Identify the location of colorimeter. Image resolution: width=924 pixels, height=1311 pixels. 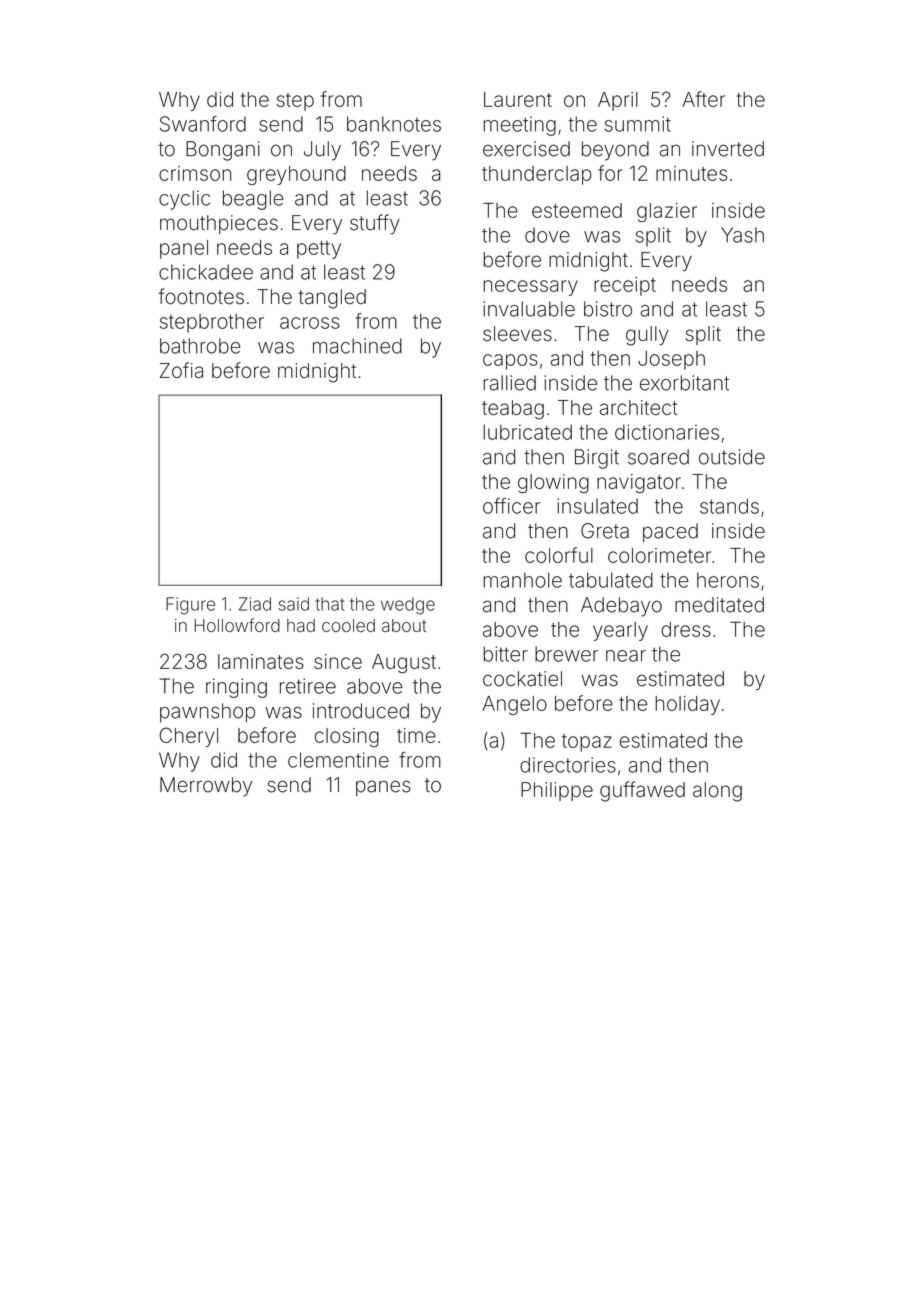
(659, 555).
